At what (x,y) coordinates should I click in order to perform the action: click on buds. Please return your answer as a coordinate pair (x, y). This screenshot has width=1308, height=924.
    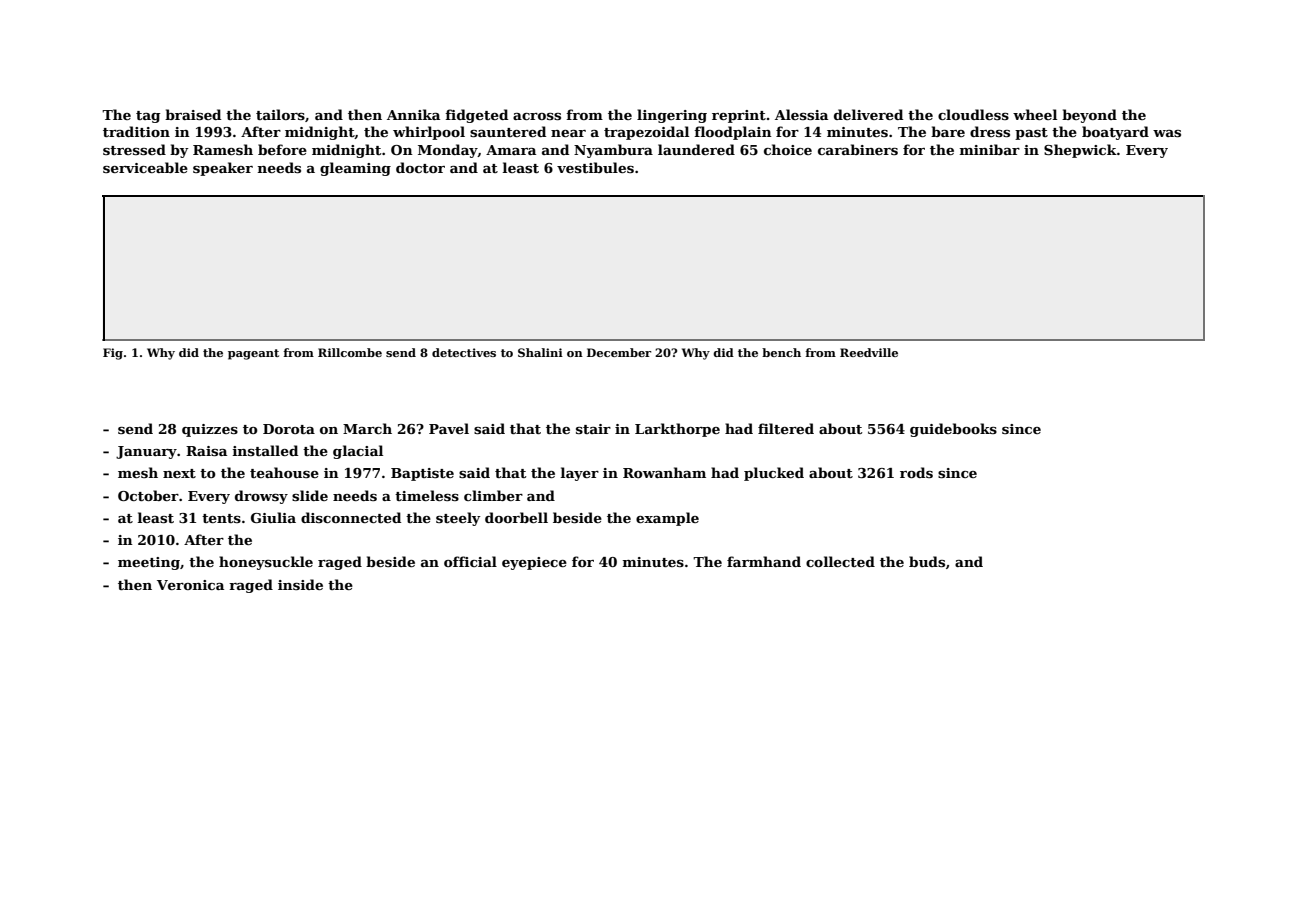
    Looking at the image, I should click on (927, 561).
